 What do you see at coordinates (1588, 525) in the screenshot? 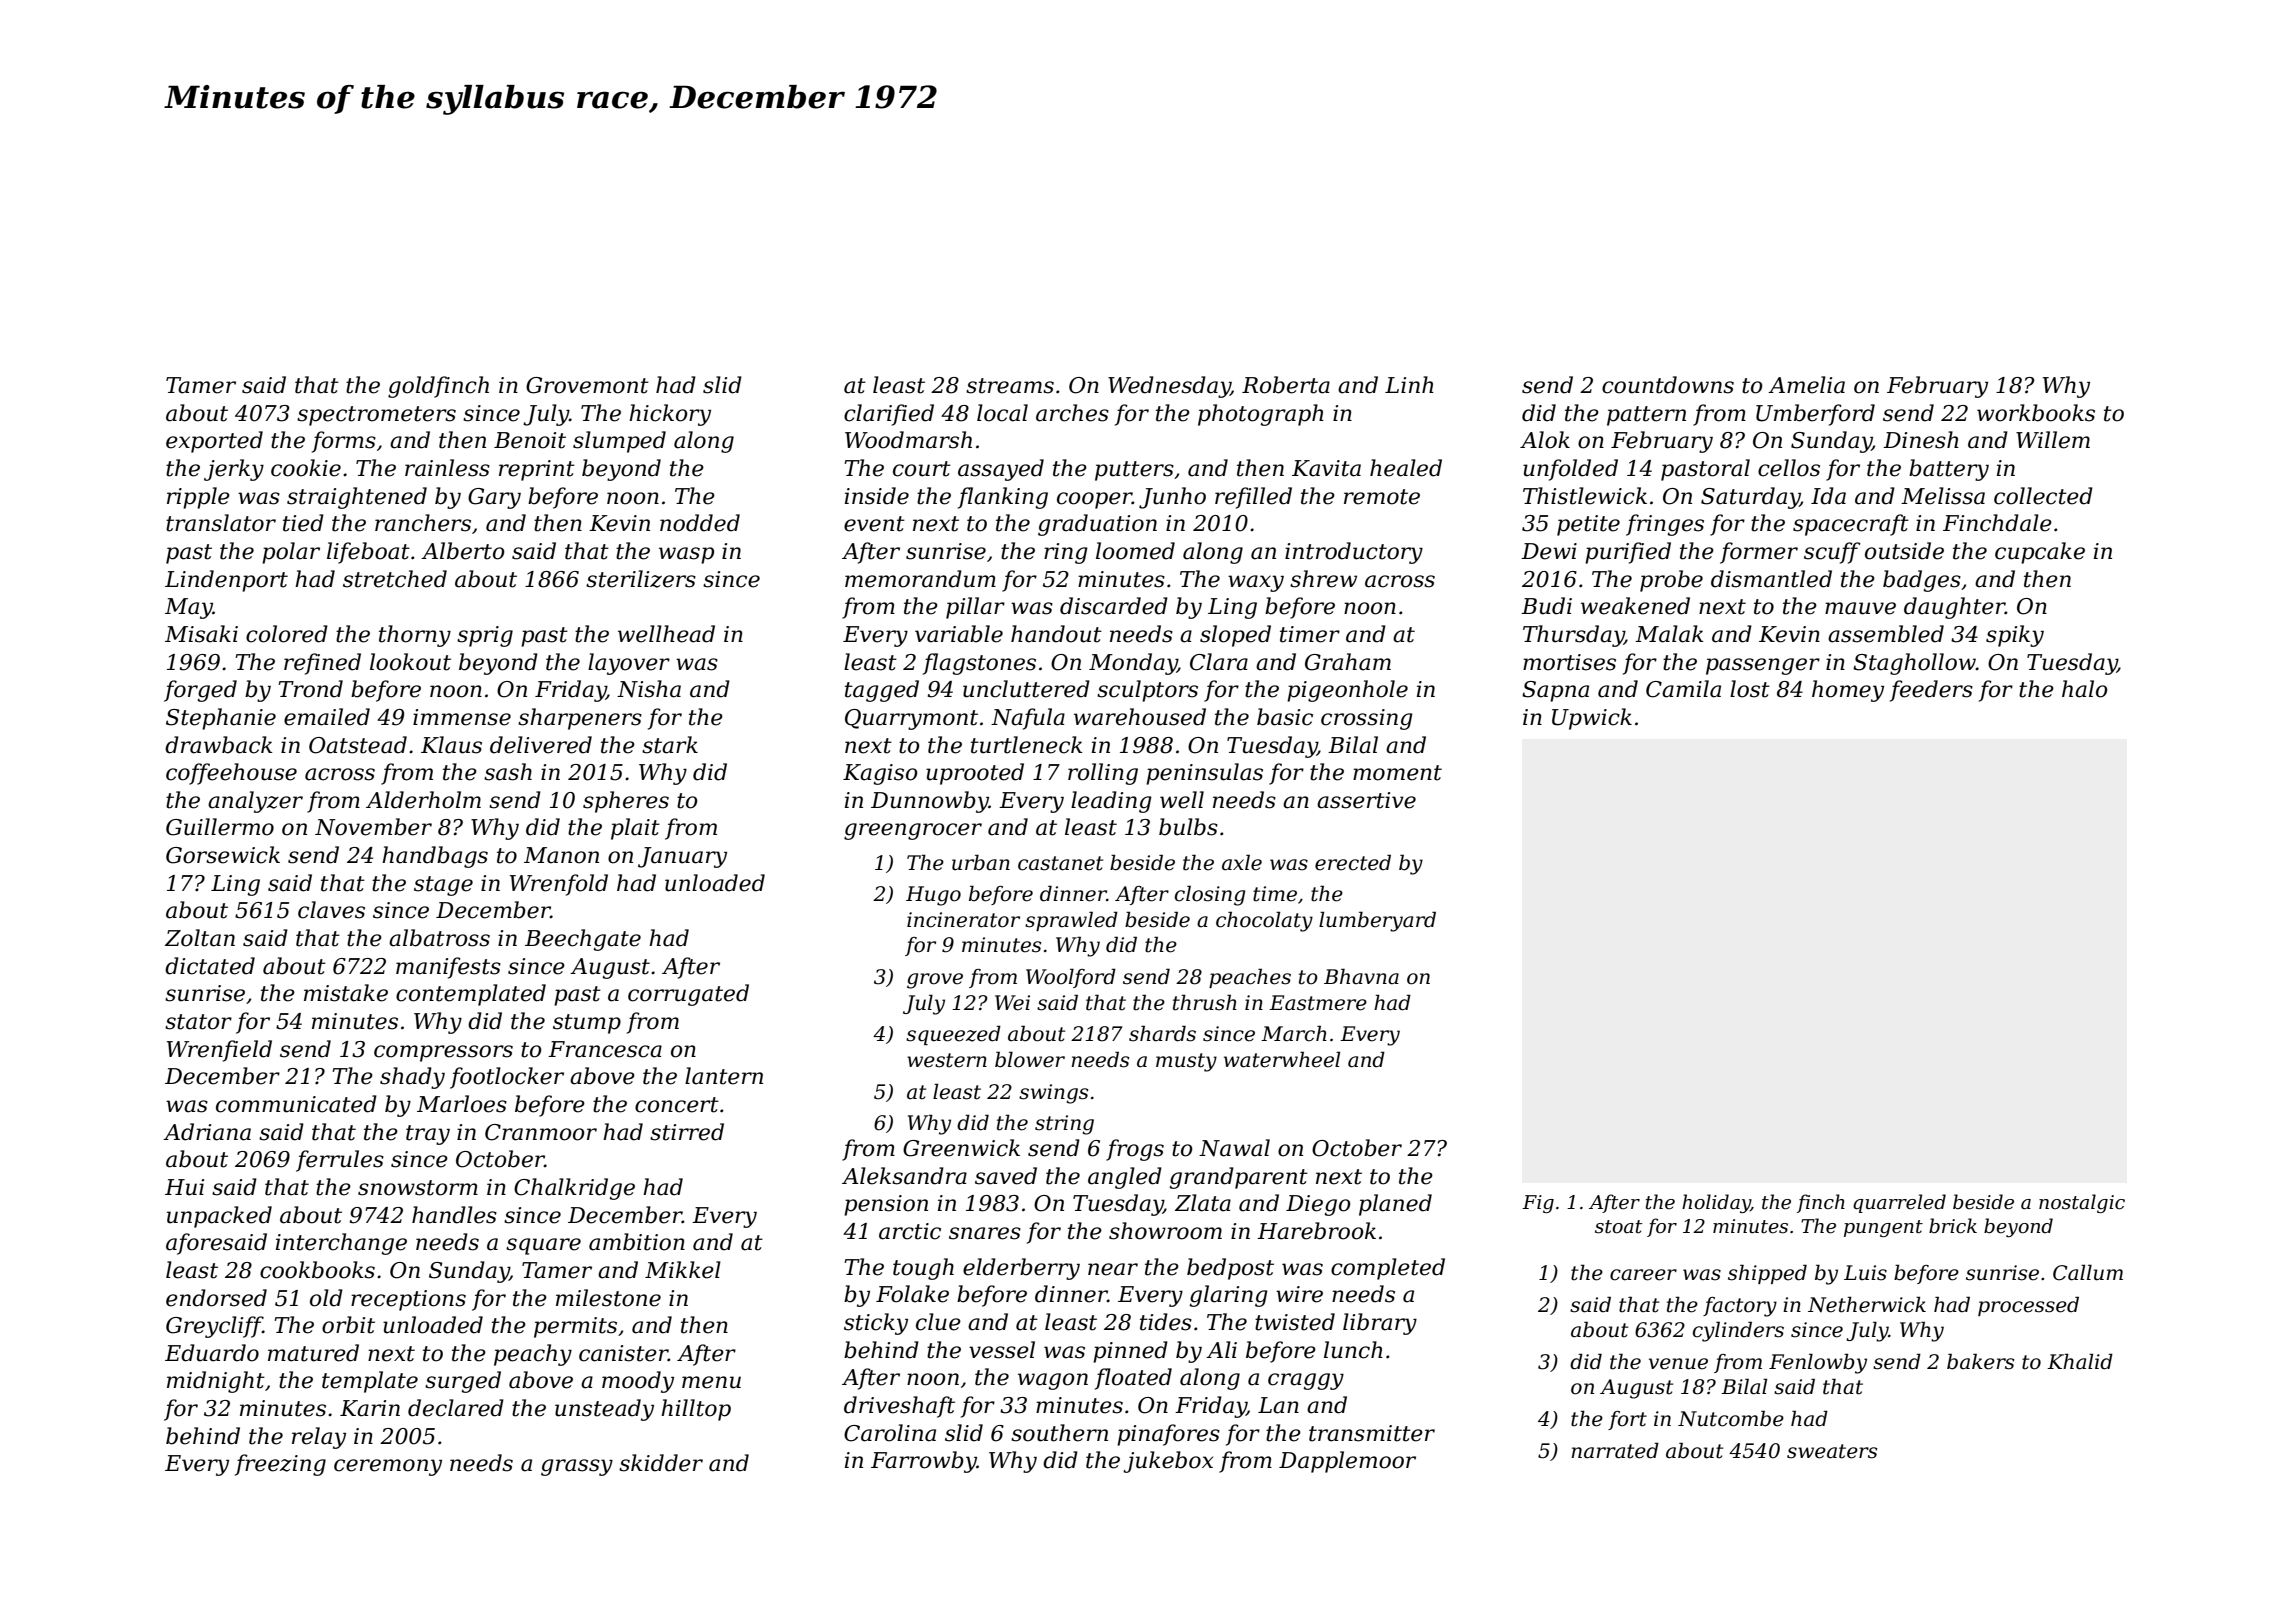
I see `petite` at bounding box center [1588, 525].
